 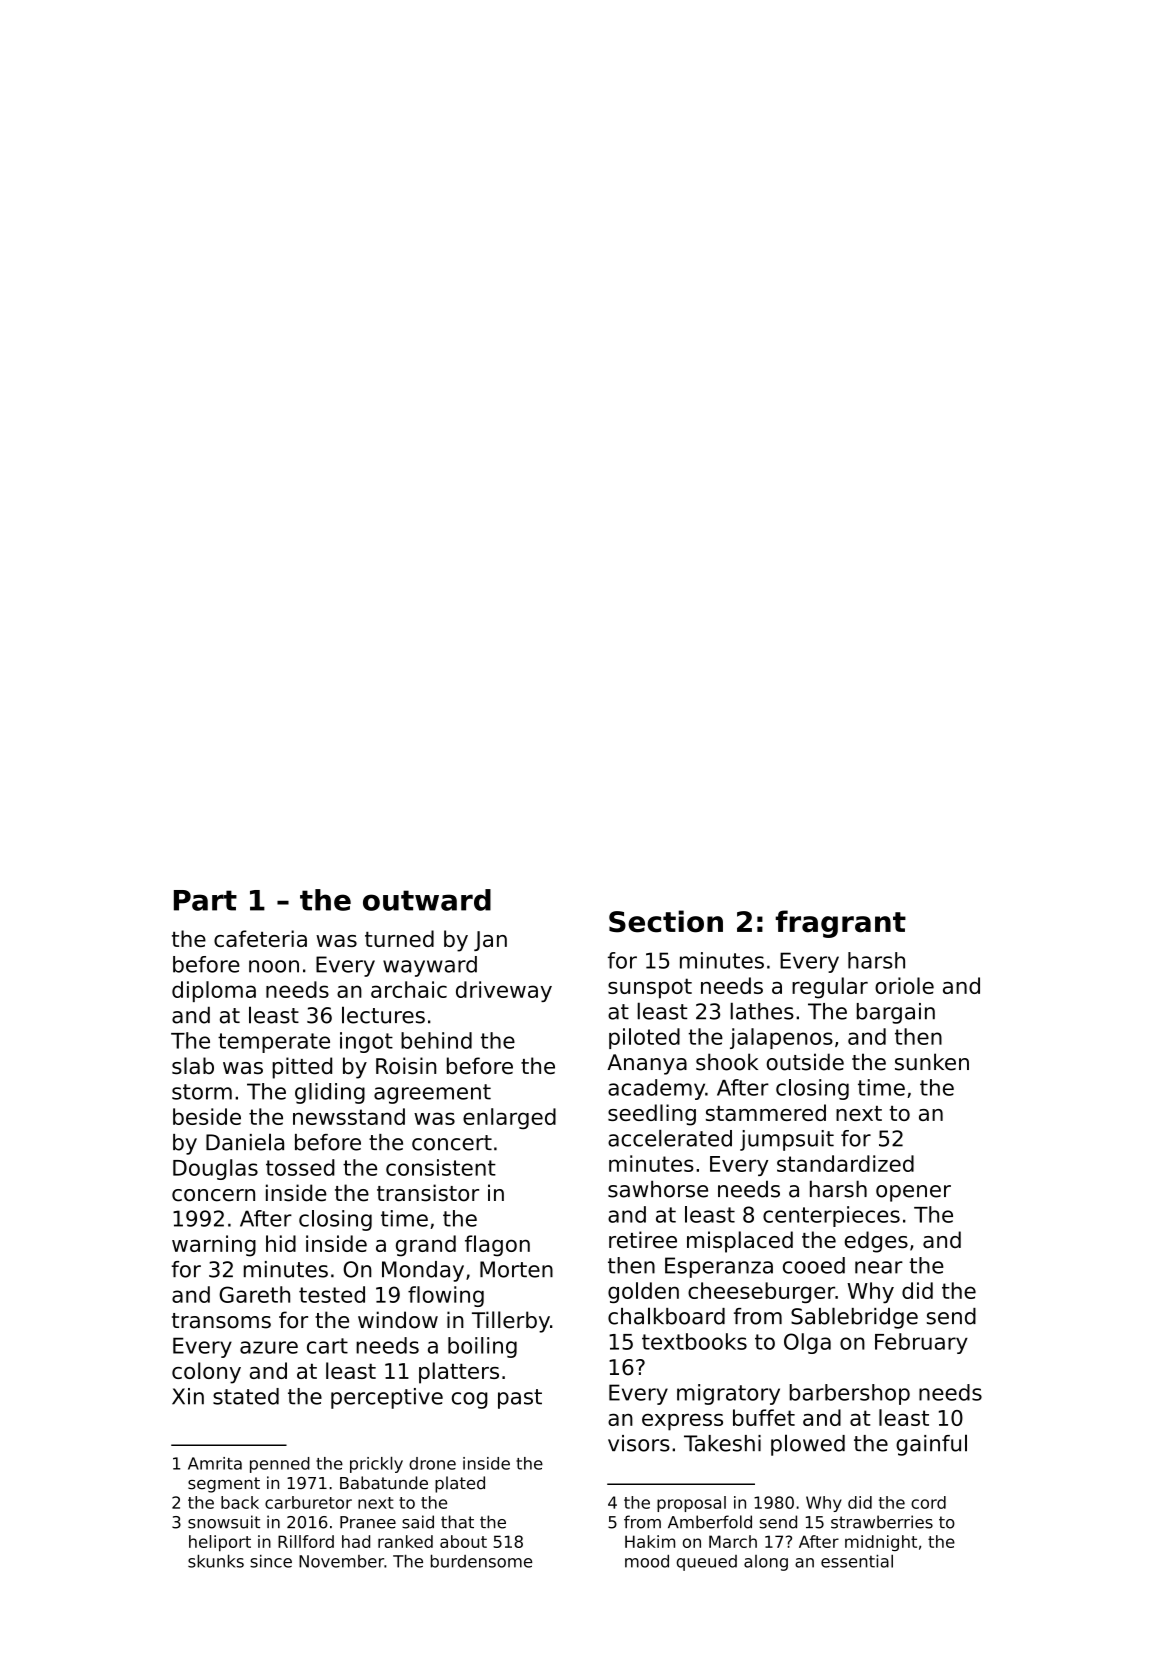 I want to click on Xin, so click(x=188, y=1396).
